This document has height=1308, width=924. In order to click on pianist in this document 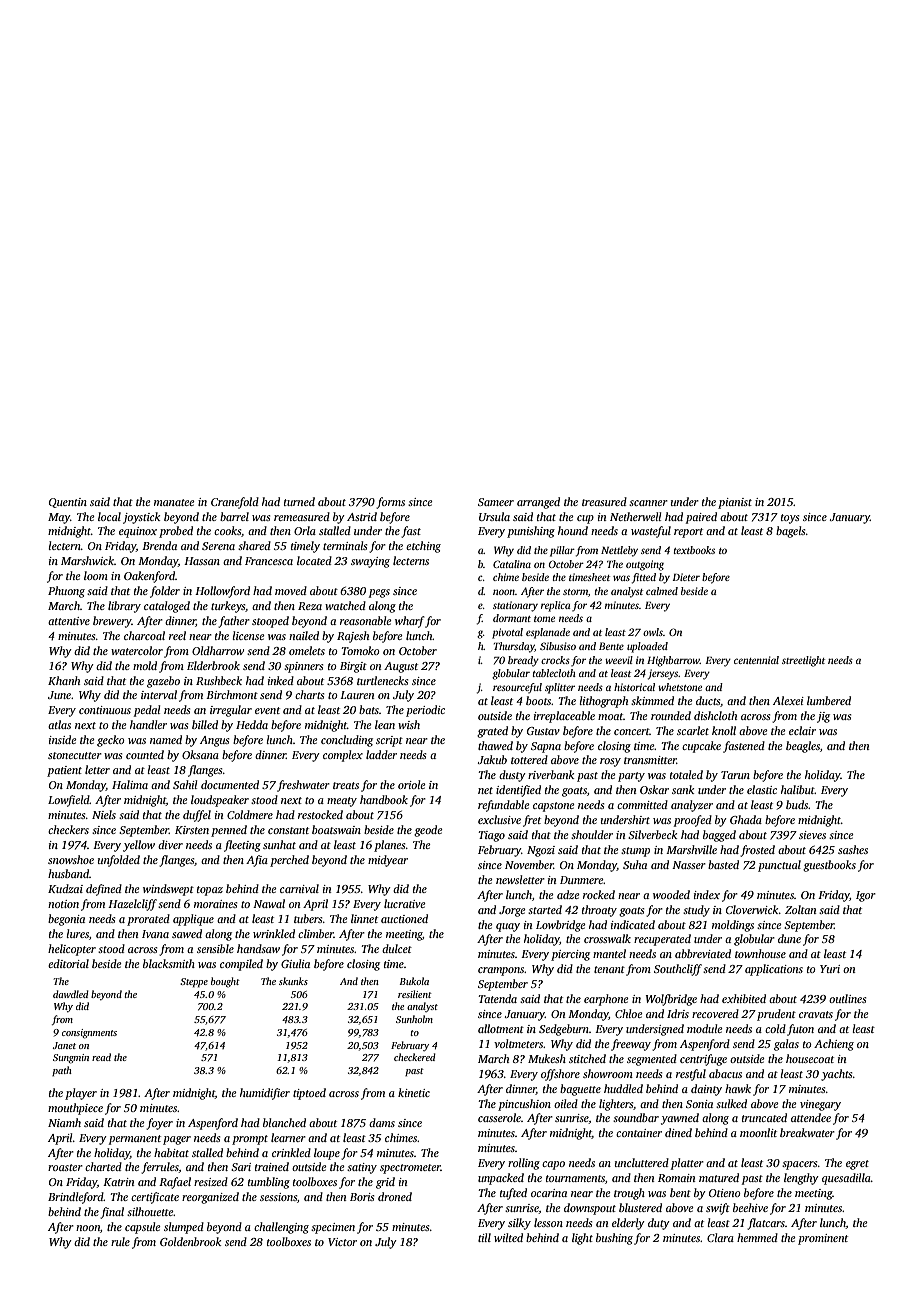, I will do `click(735, 503)`.
